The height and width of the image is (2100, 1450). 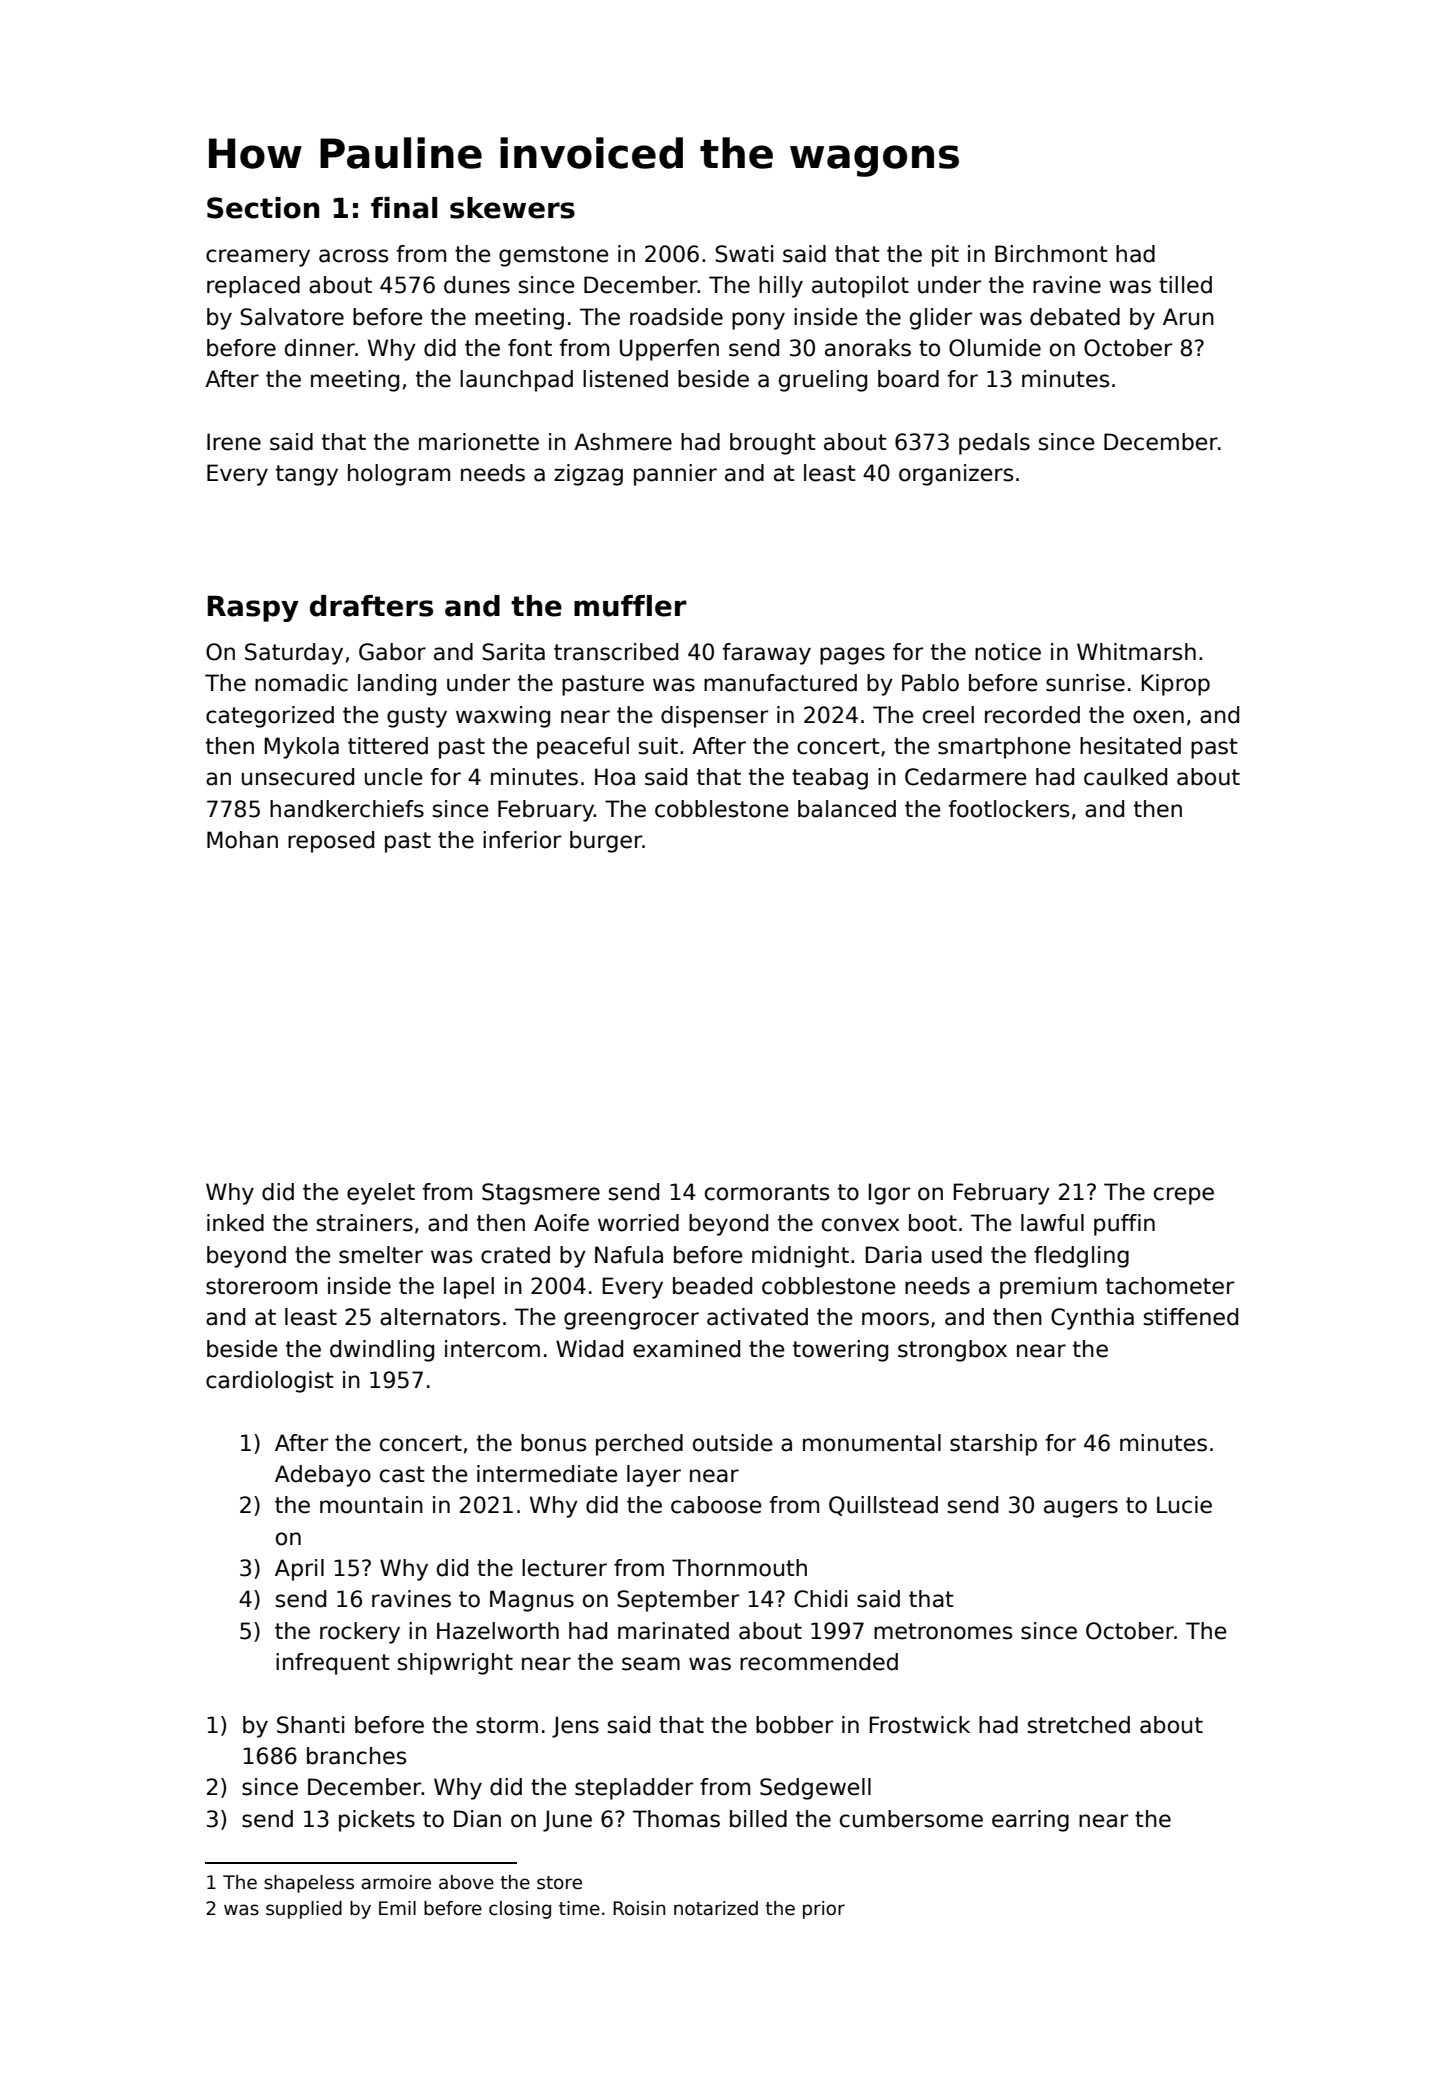 I want to click on Mohan, so click(x=242, y=840).
